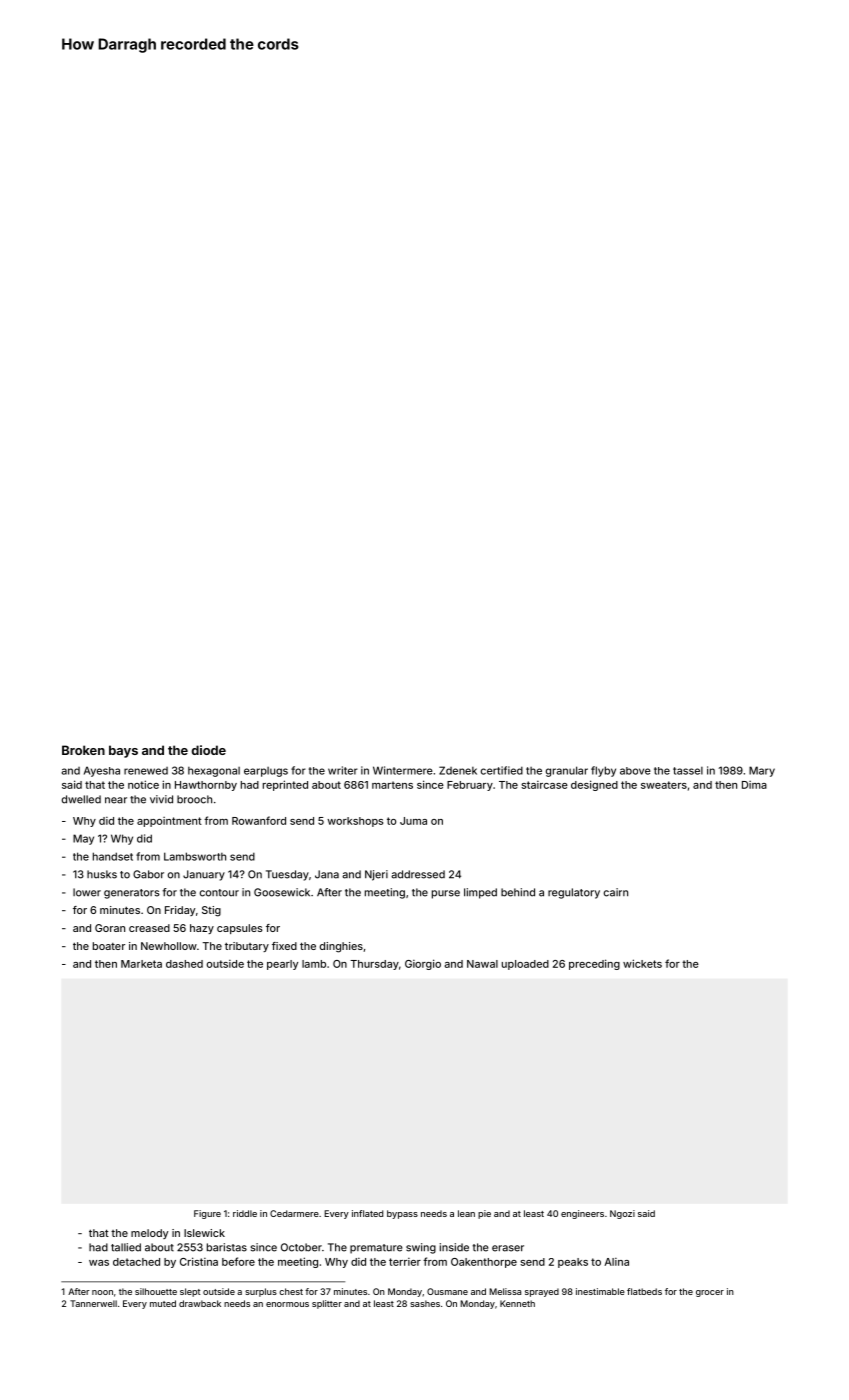 Image resolution: width=849 pixels, height=1400 pixels. Describe the element at coordinates (93, 1303) in the screenshot. I see `Tannerwell` at that location.
